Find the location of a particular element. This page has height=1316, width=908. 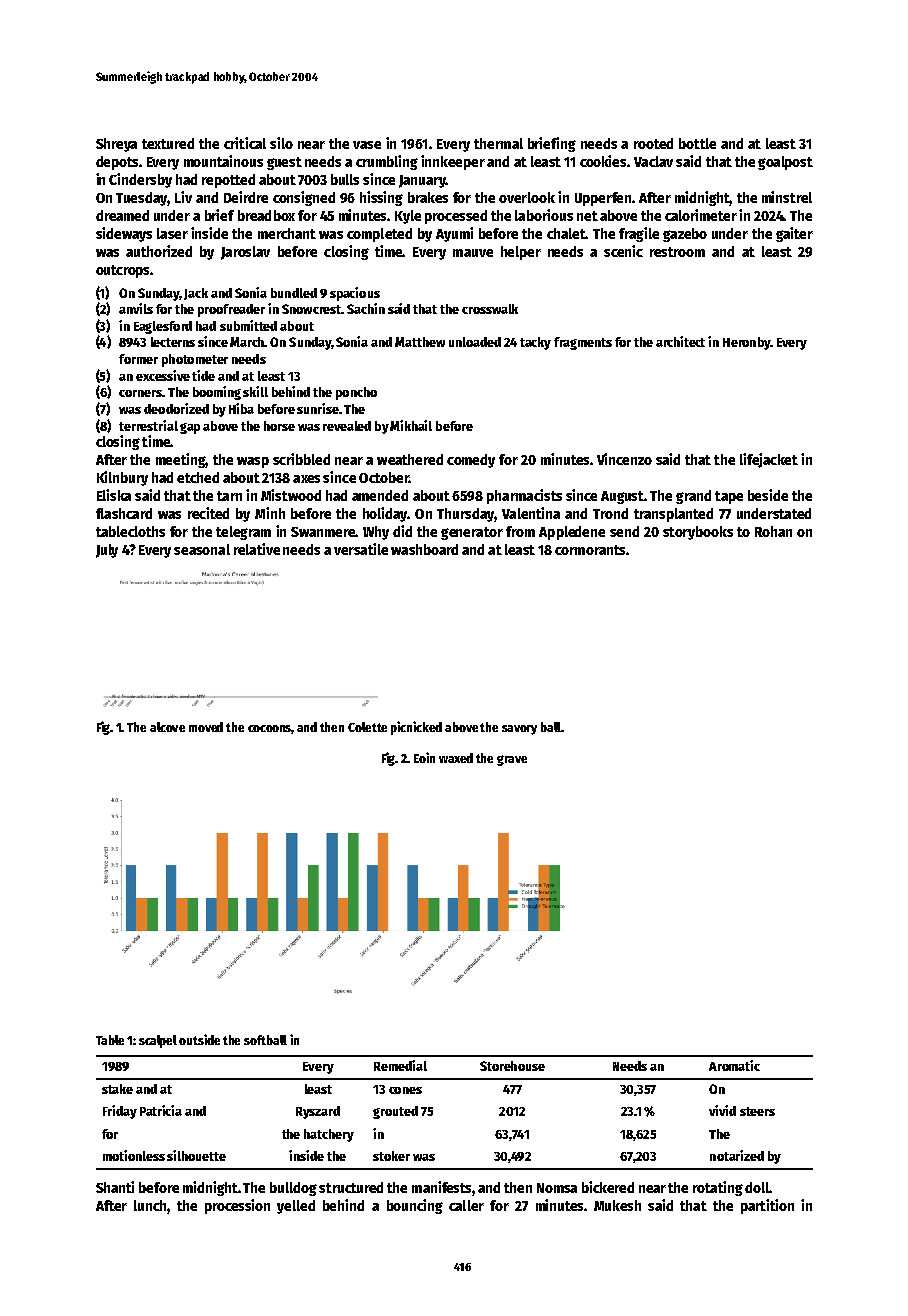

Cindersby is located at coordinates (140, 180).
